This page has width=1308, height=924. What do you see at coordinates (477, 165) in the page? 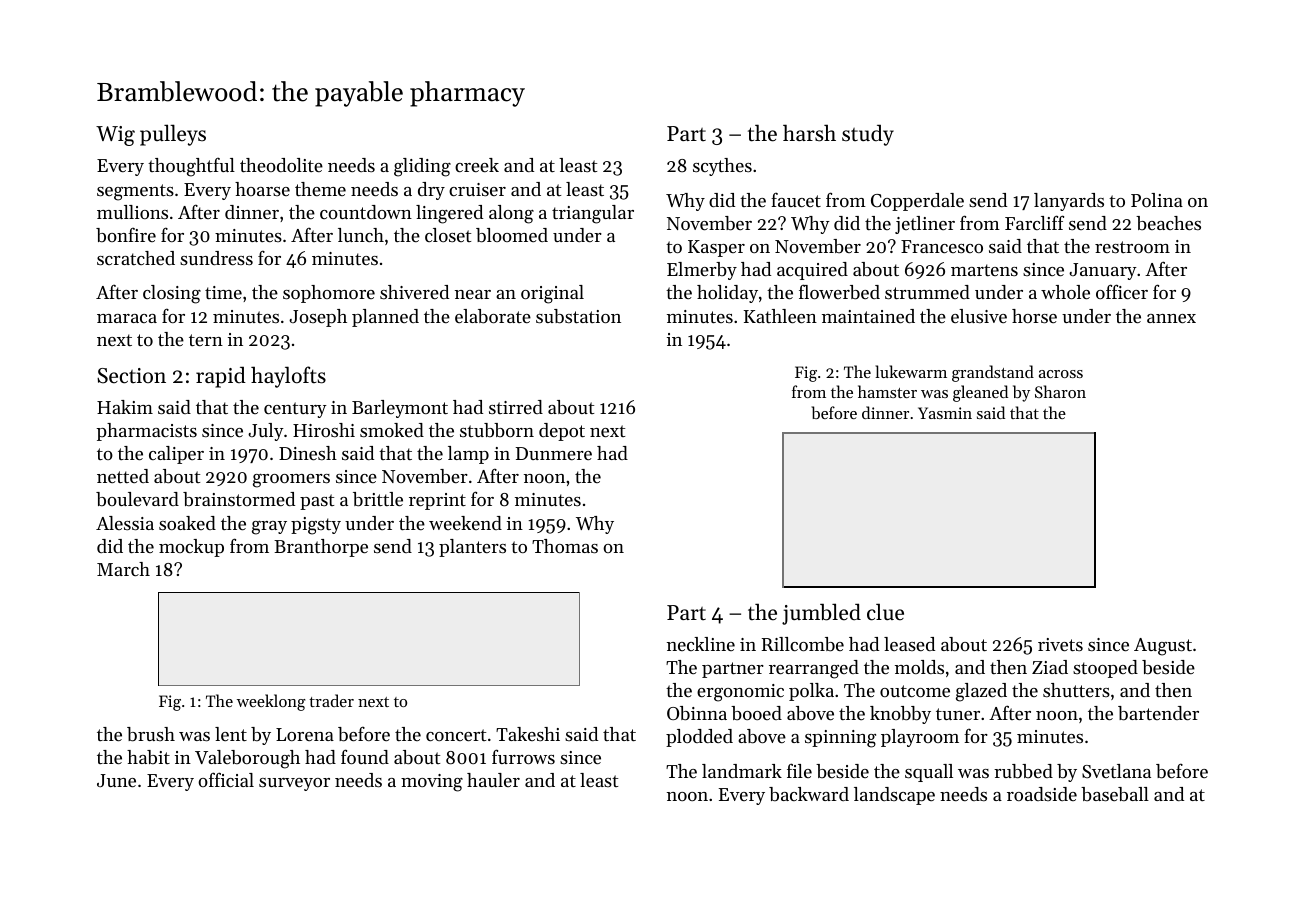
I see `creek` at bounding box center [477, 165].
